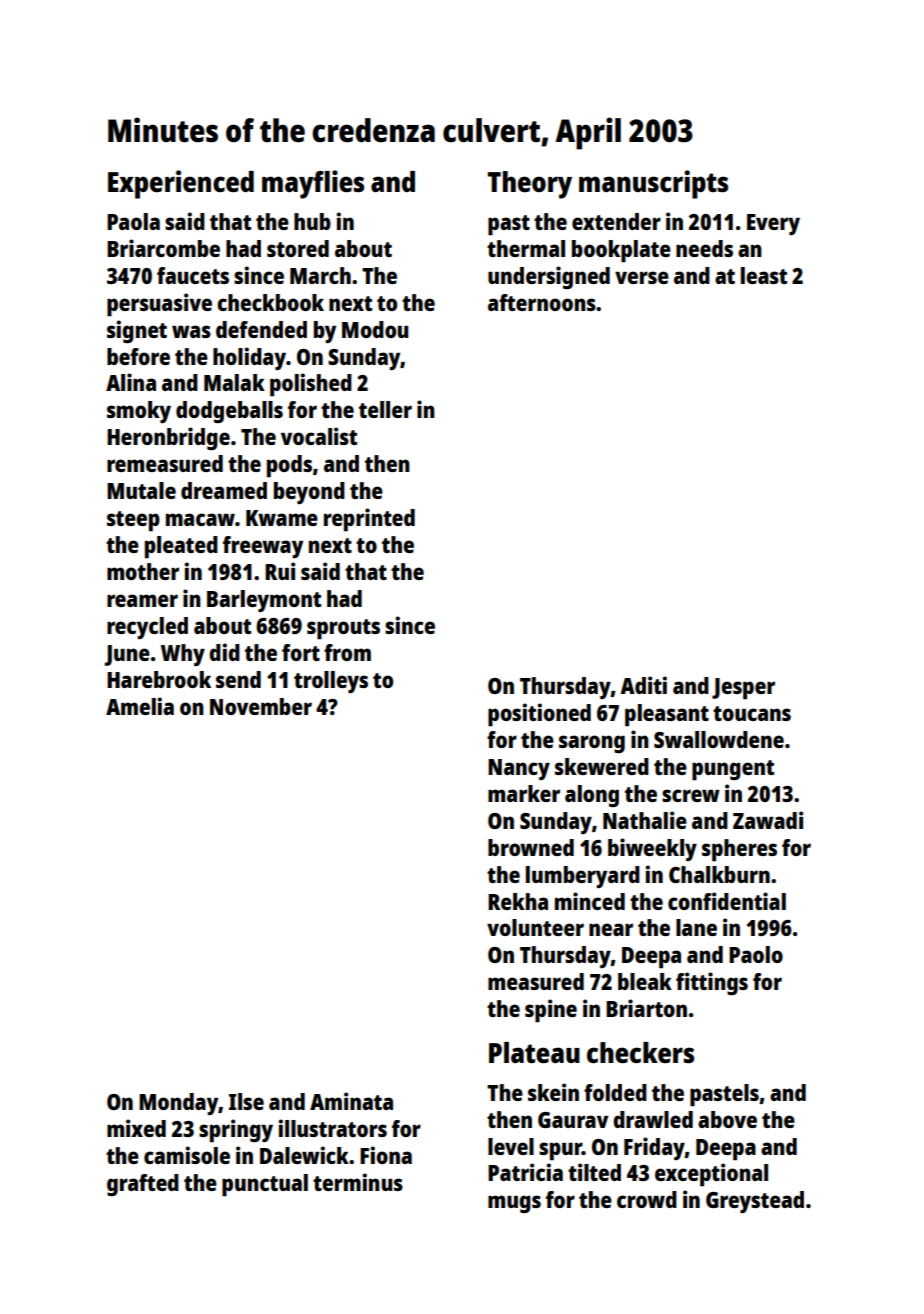 This page has width=924, height=1314. I want to click on mayflies, so click(313, 184).
